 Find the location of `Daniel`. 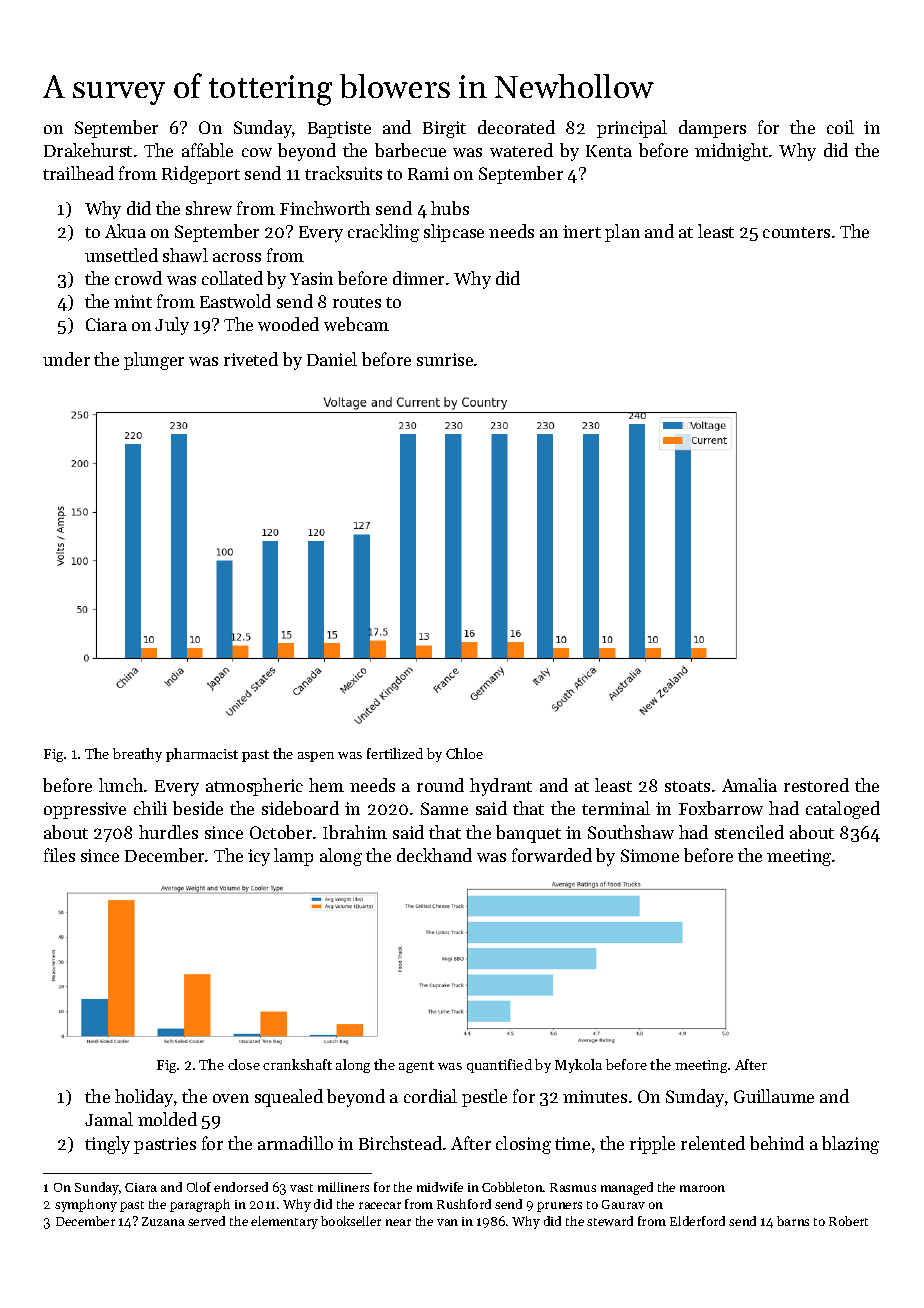

Daniel is located at coordinates (332, 359).
